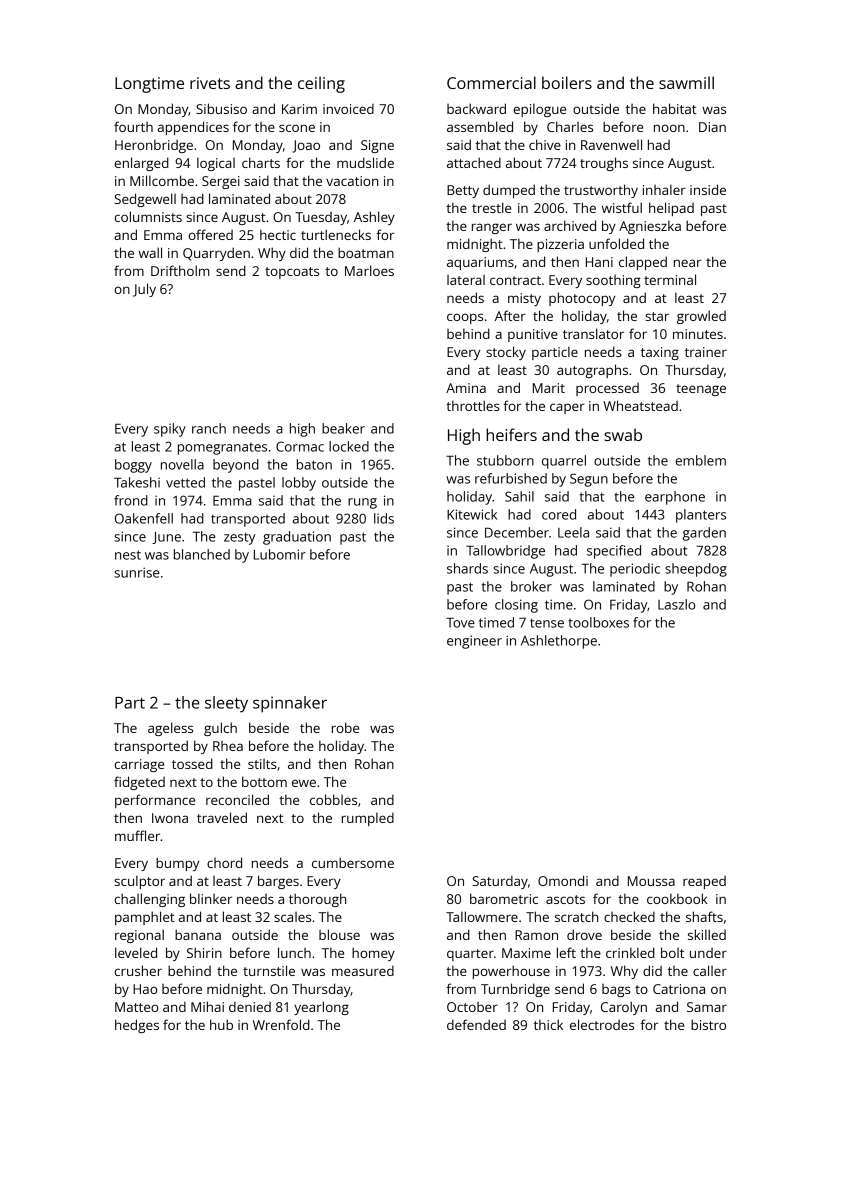  What do you see at coordinates (290, 704) in the document?
I see `spinnaker` at bounding box center [290, 704].
